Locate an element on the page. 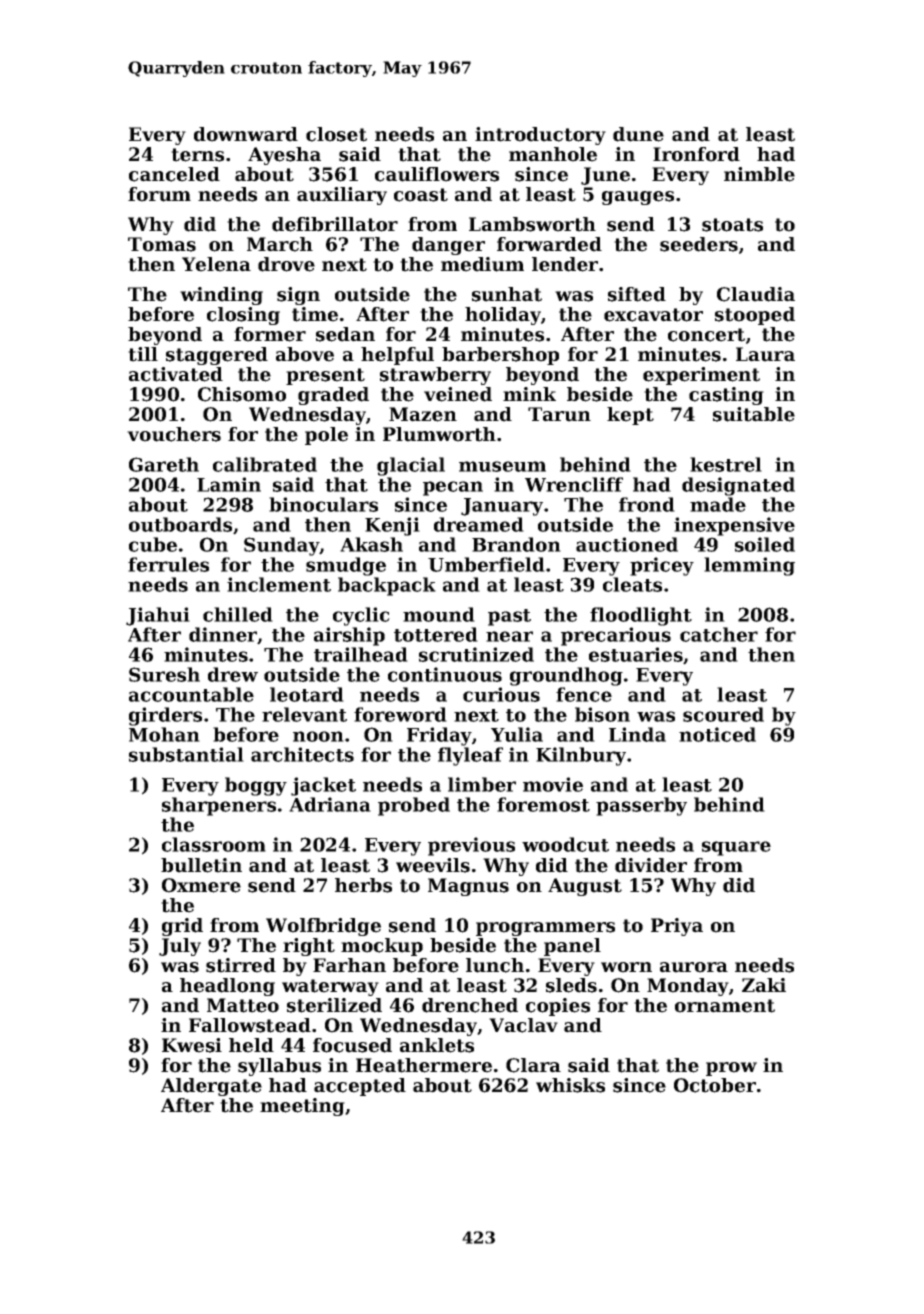 The width and height of the document is (924, 1314). square is located at coordinates (736, 848).
